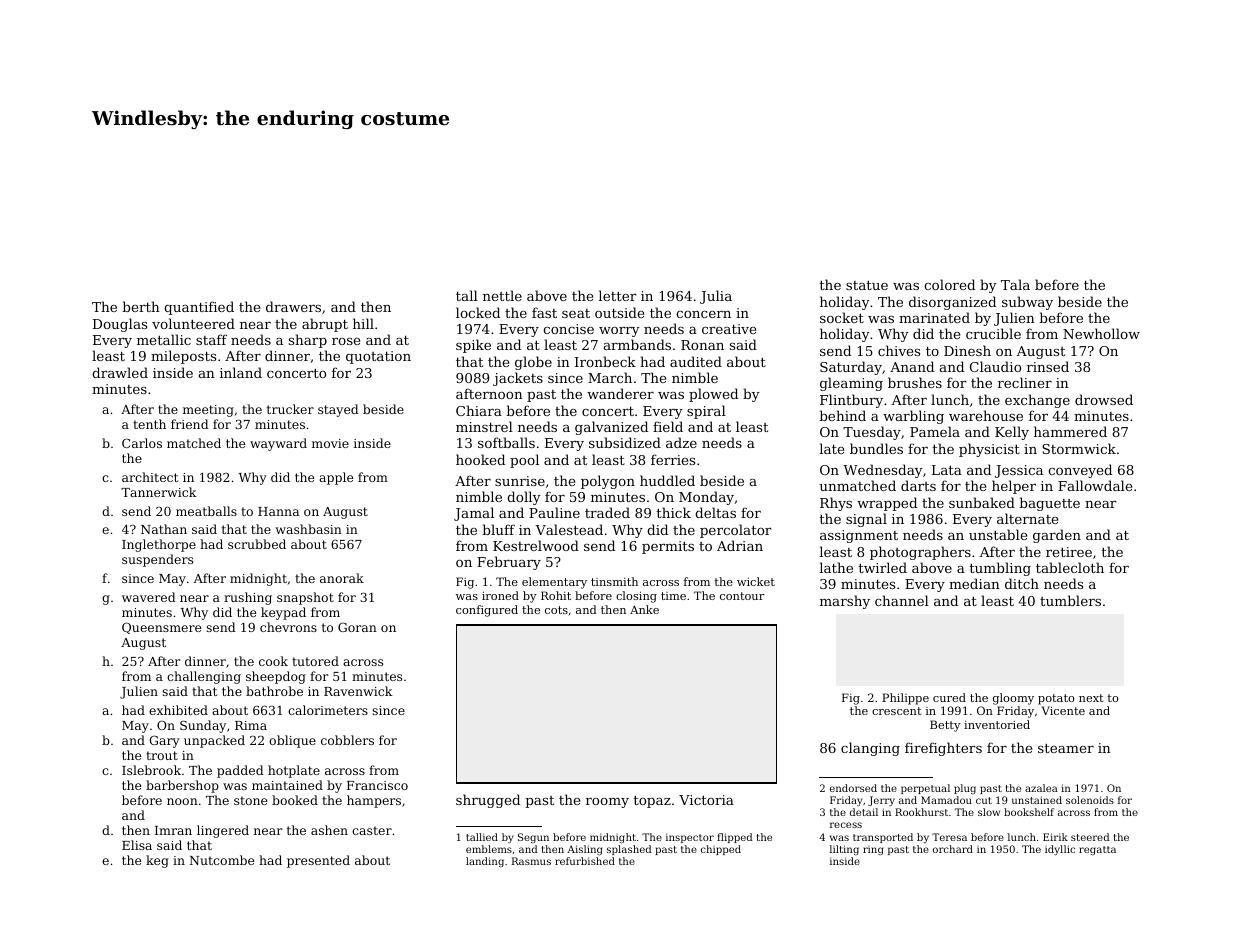  I want to click on creative, so click(729, 329).
